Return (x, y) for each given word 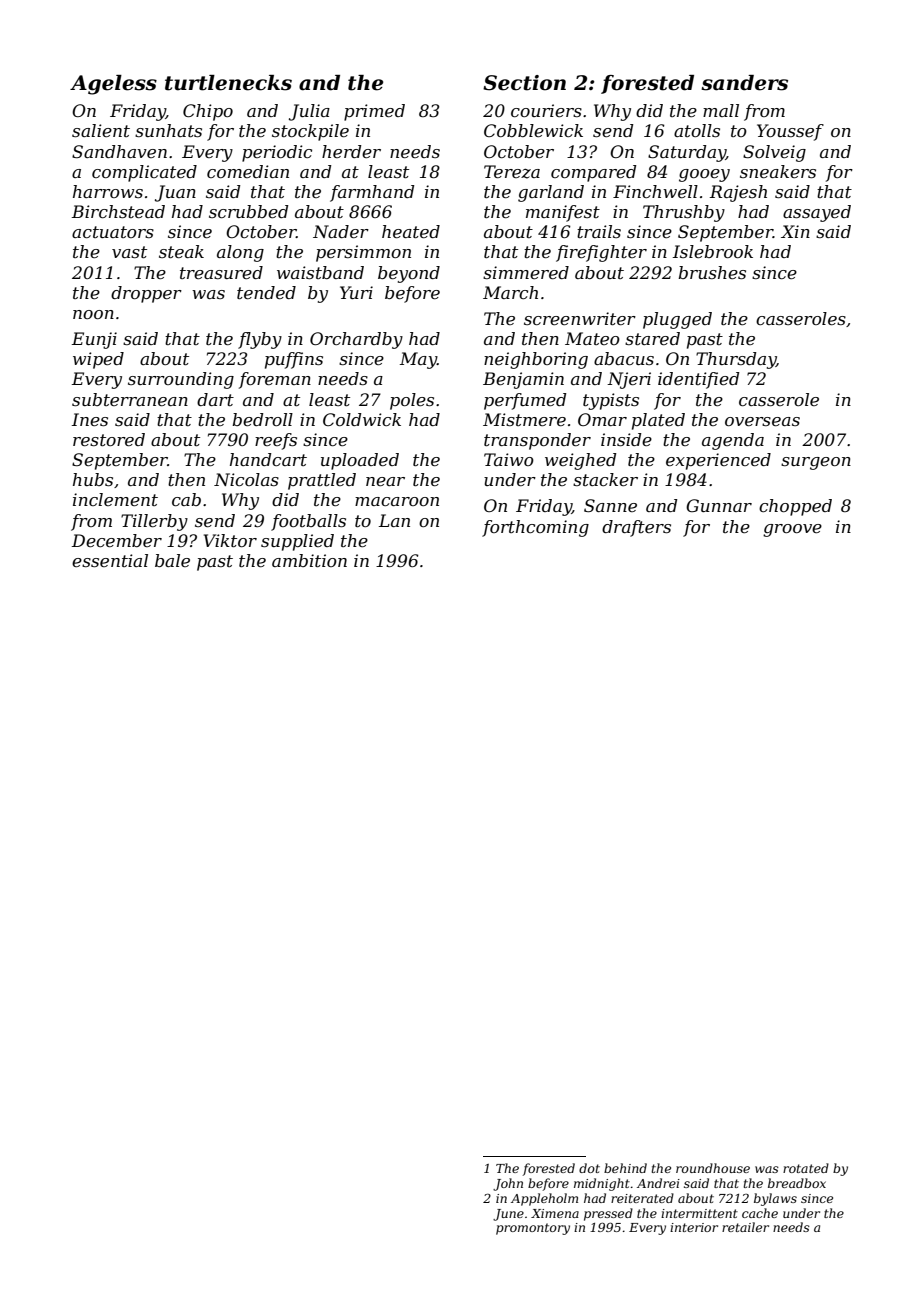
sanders (744, 83)
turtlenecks (228, 83)
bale (172, 560)
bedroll (262, 419)
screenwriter (580, 318)
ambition (309, 560)
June (508, 1215)
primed (374, 112)
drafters (636, 528)
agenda (733, 441)
